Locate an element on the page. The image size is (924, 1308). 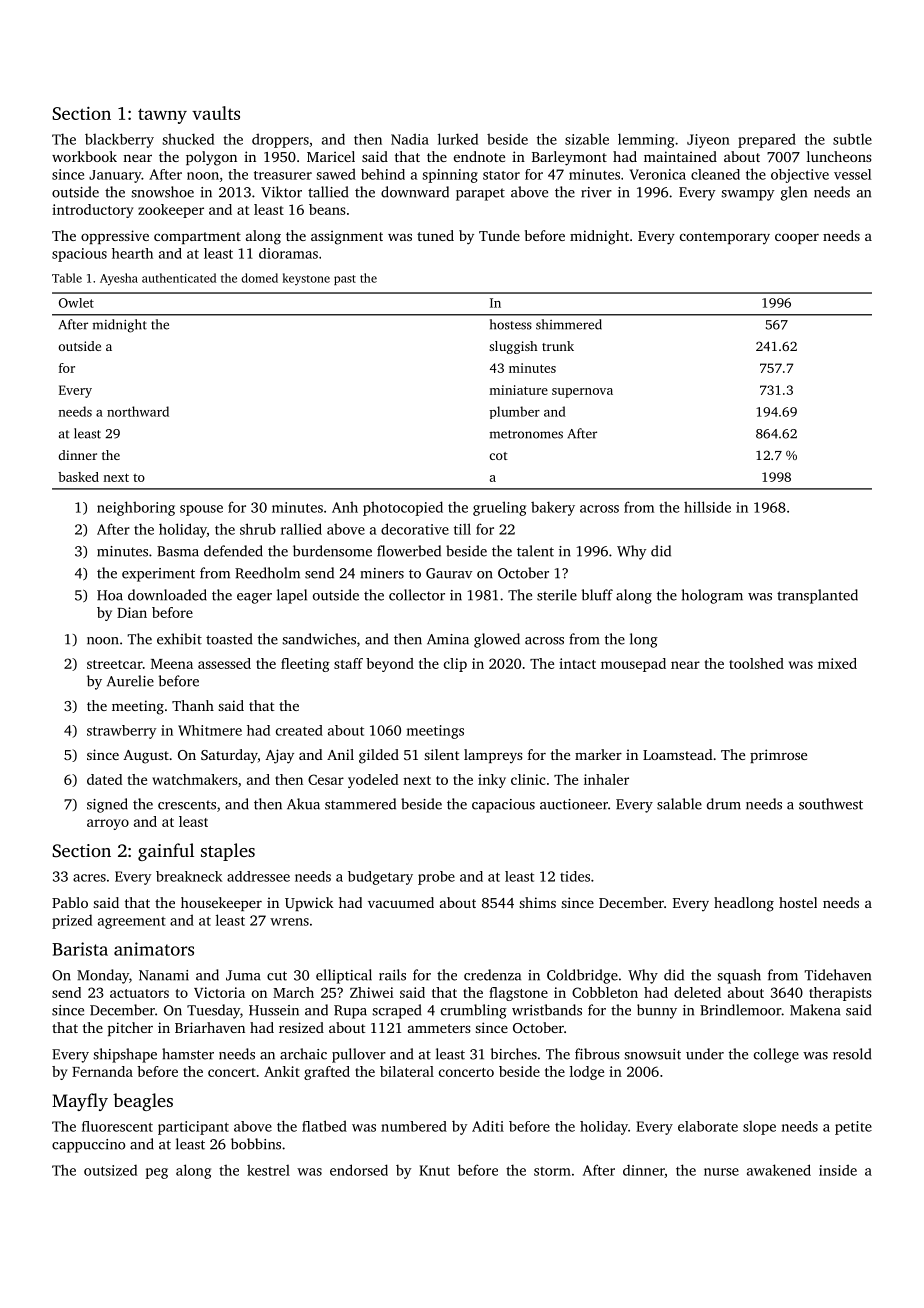
lodge is located at coordinates (587, 1073).
